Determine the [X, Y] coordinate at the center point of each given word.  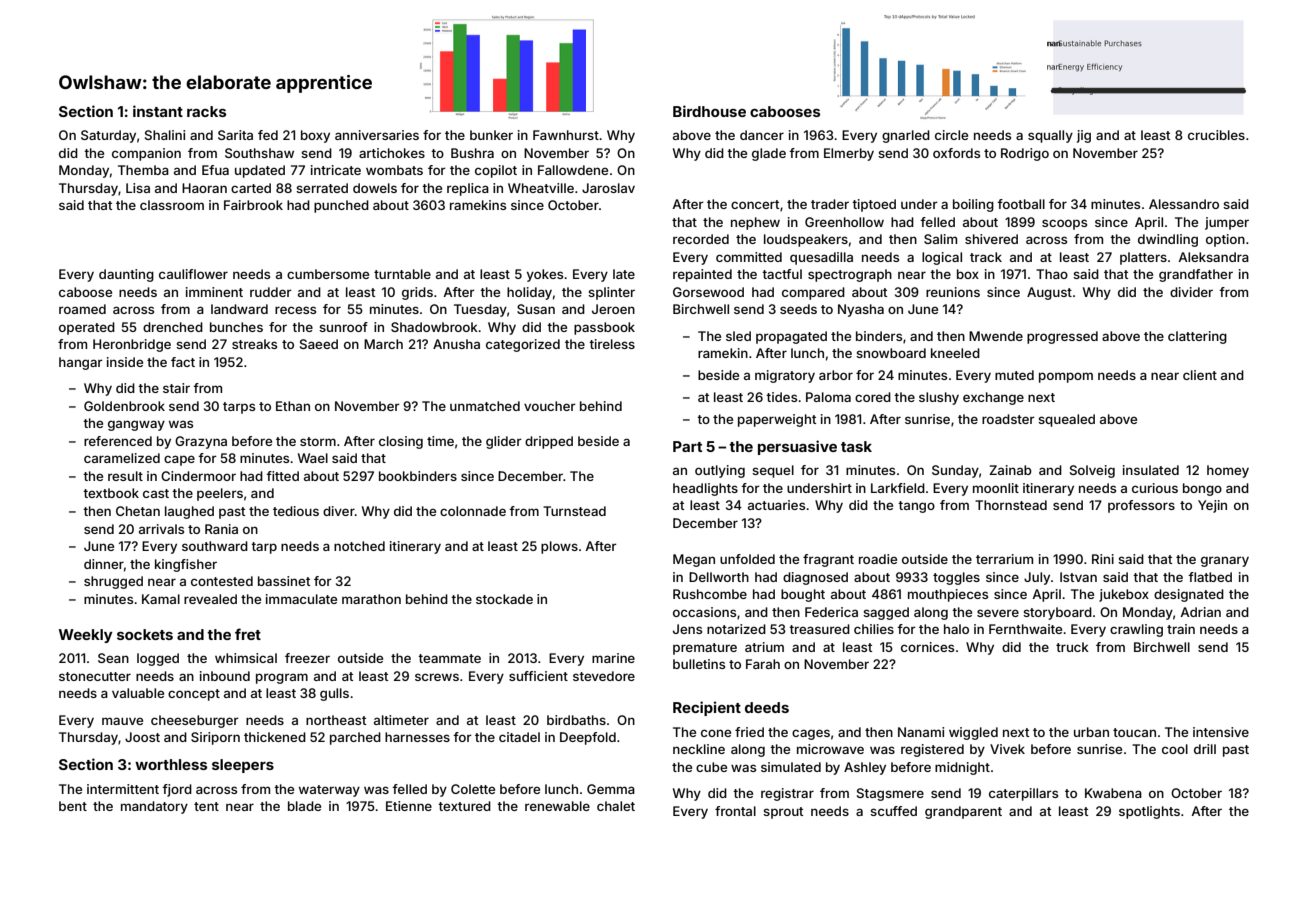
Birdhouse [709, 111]
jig [1084, 136]
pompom [1066, 377]
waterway [329, 791]
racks [206, 111]
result [125, 476]
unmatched [485, 406]
